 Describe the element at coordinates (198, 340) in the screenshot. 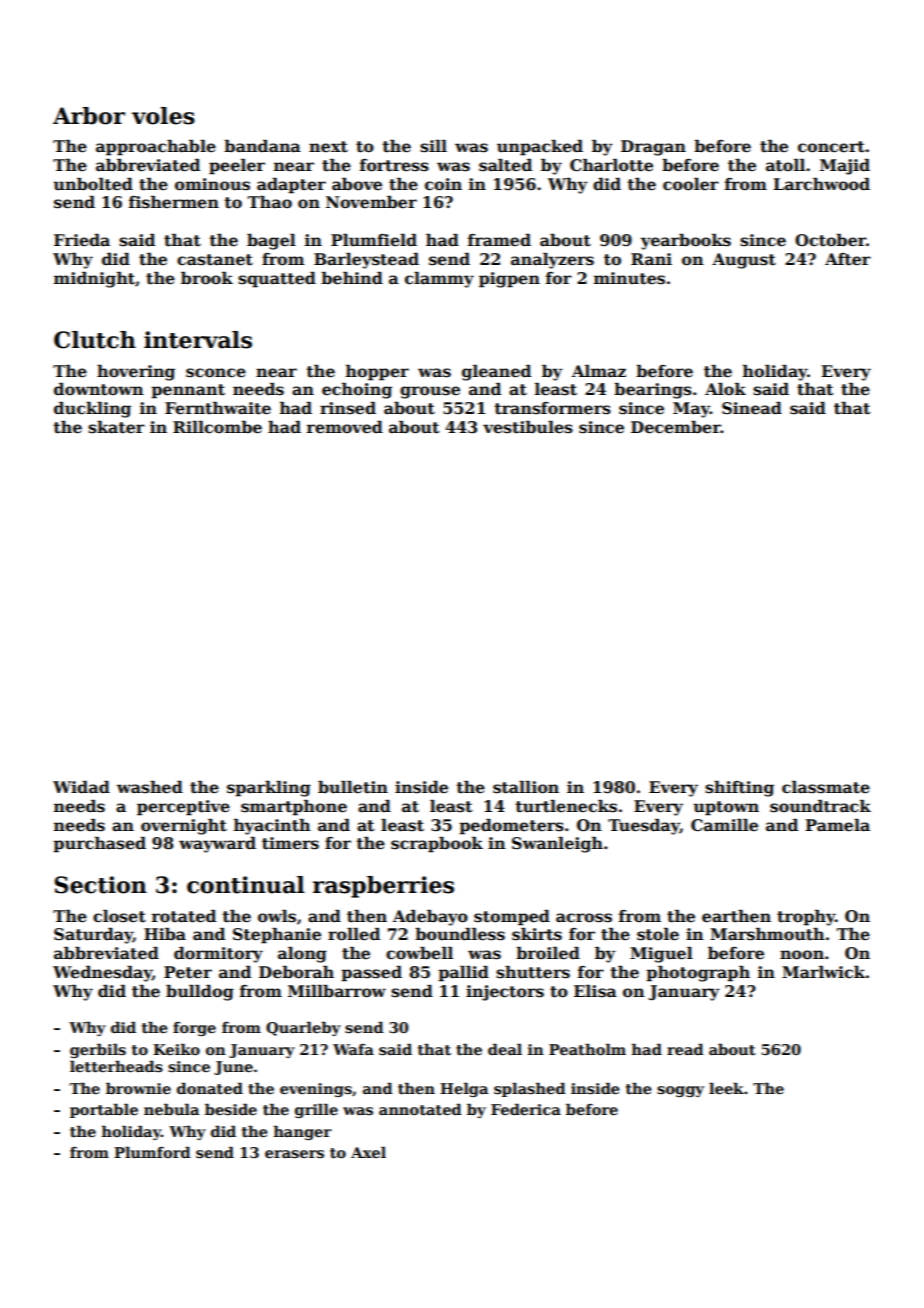

I see `intervals` at that location.
